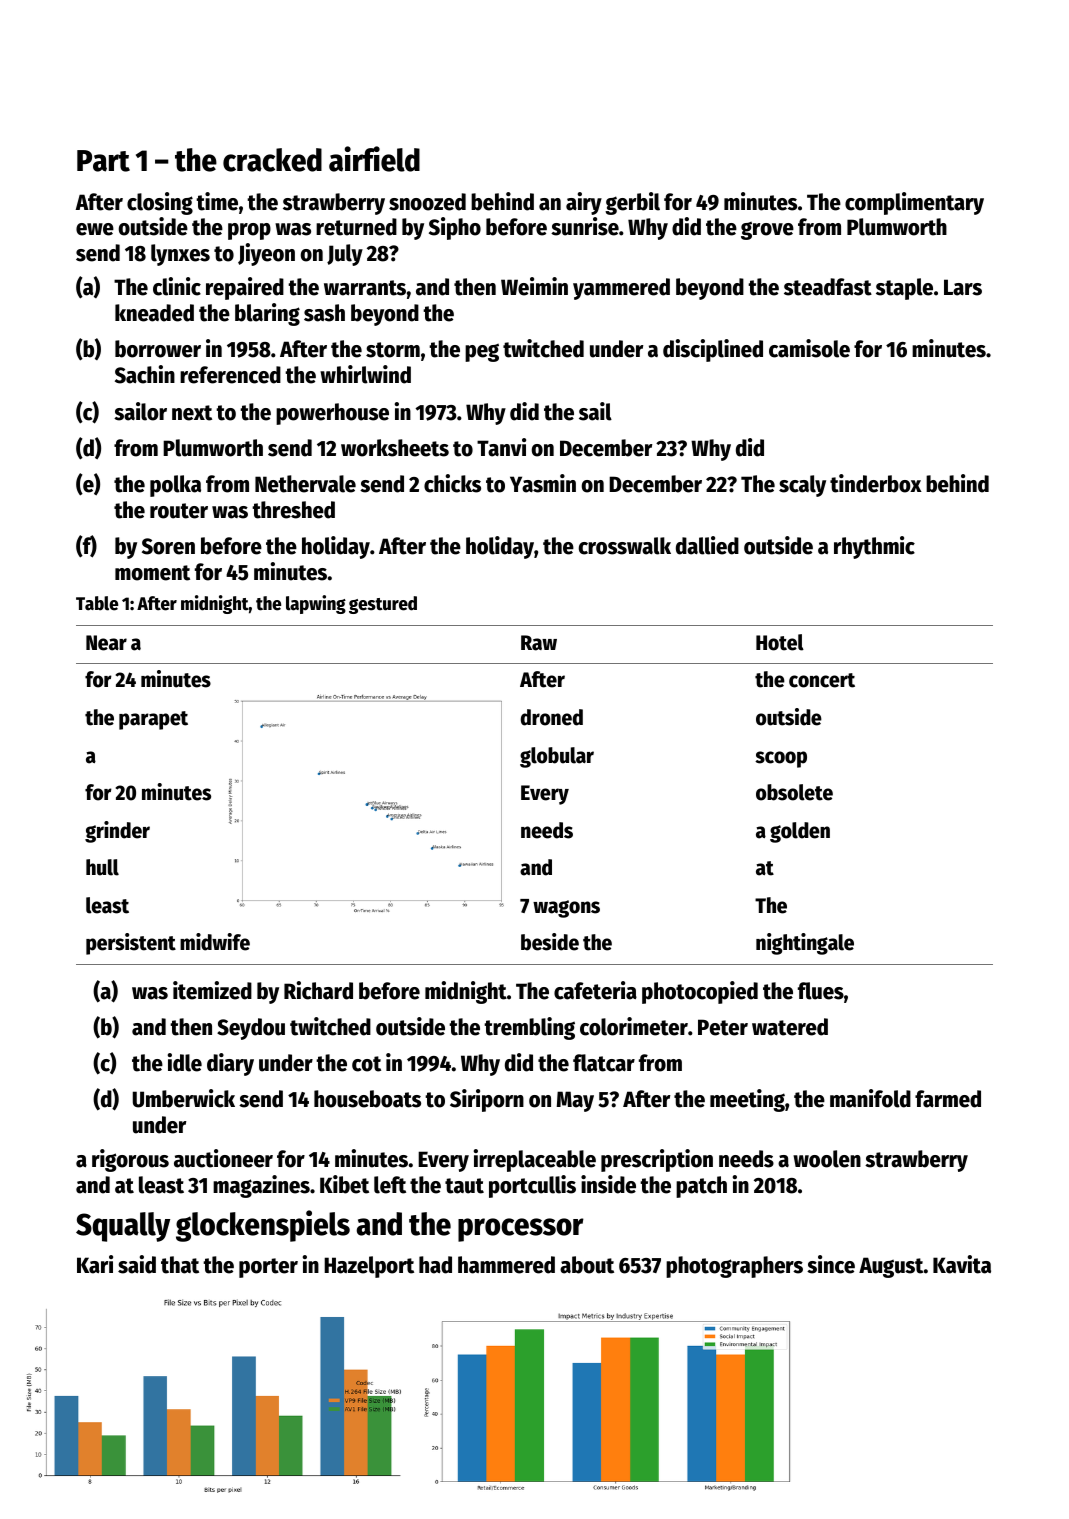 This screenshot has height=1519, width=1069. Describe the element at coordinates (152, 573) in the screenshot. I see `moment` at that location.
